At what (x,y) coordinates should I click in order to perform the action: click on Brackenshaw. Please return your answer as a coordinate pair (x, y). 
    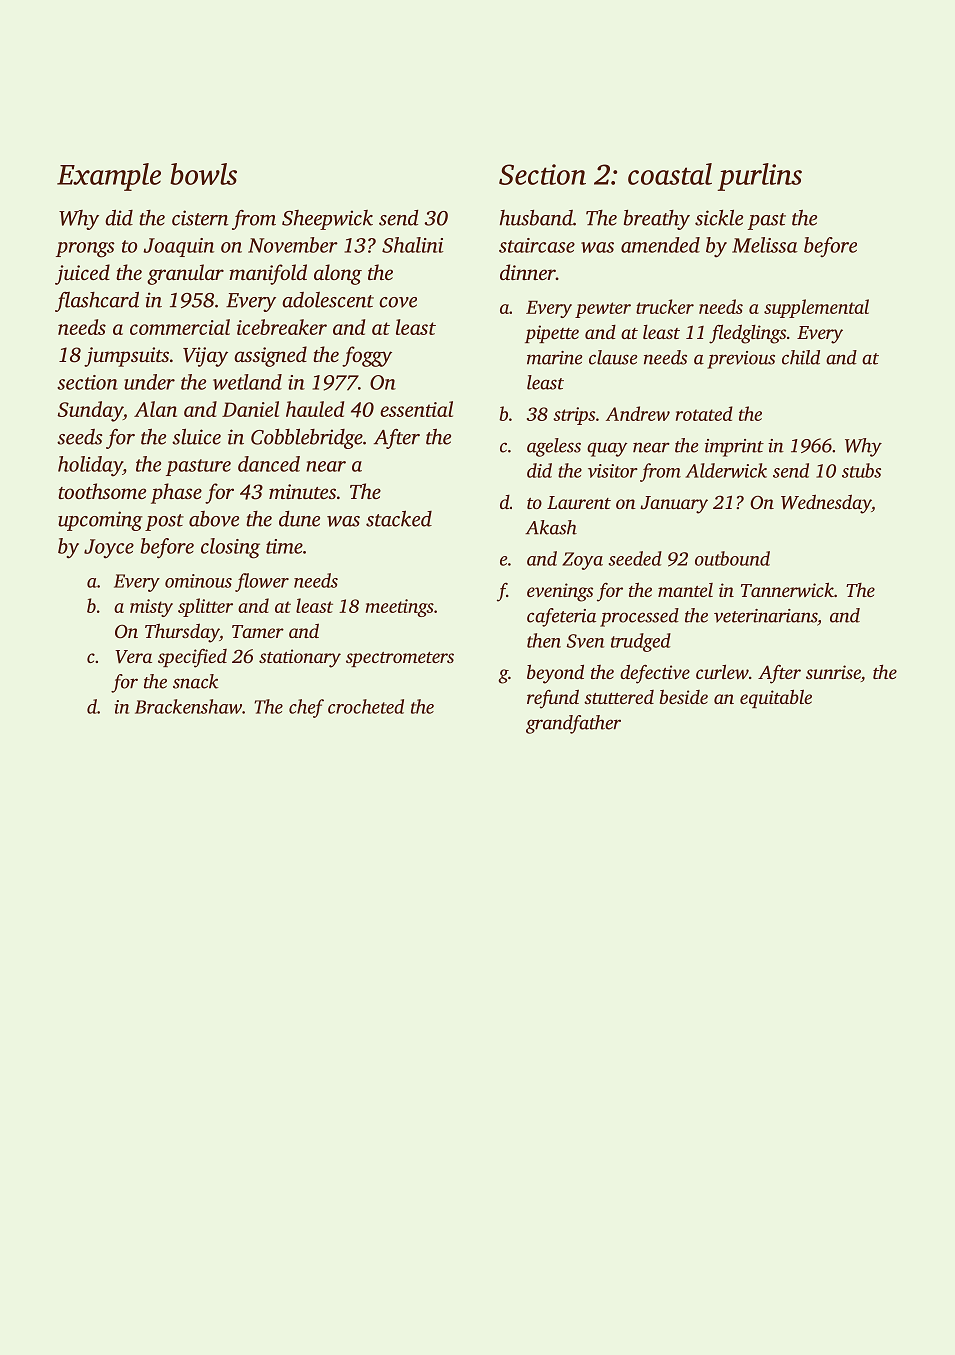
    Looking at the image, I should click on (188, 706).
